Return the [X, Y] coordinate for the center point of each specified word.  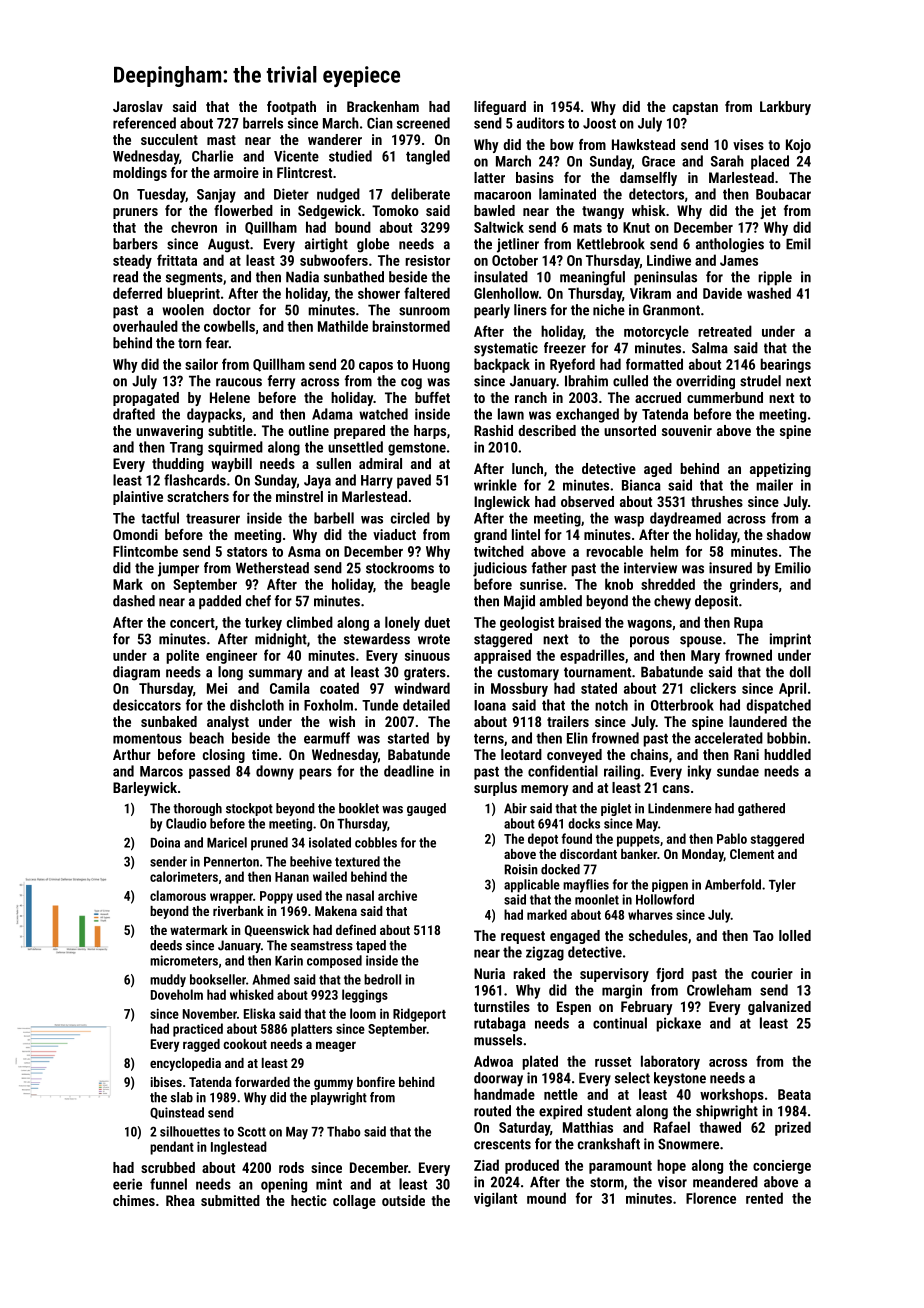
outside [403, 1200]
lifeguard [500, 108]
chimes [134, 1200]
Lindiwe [669, 260]
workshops [732, 1095]
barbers [135, 244]
